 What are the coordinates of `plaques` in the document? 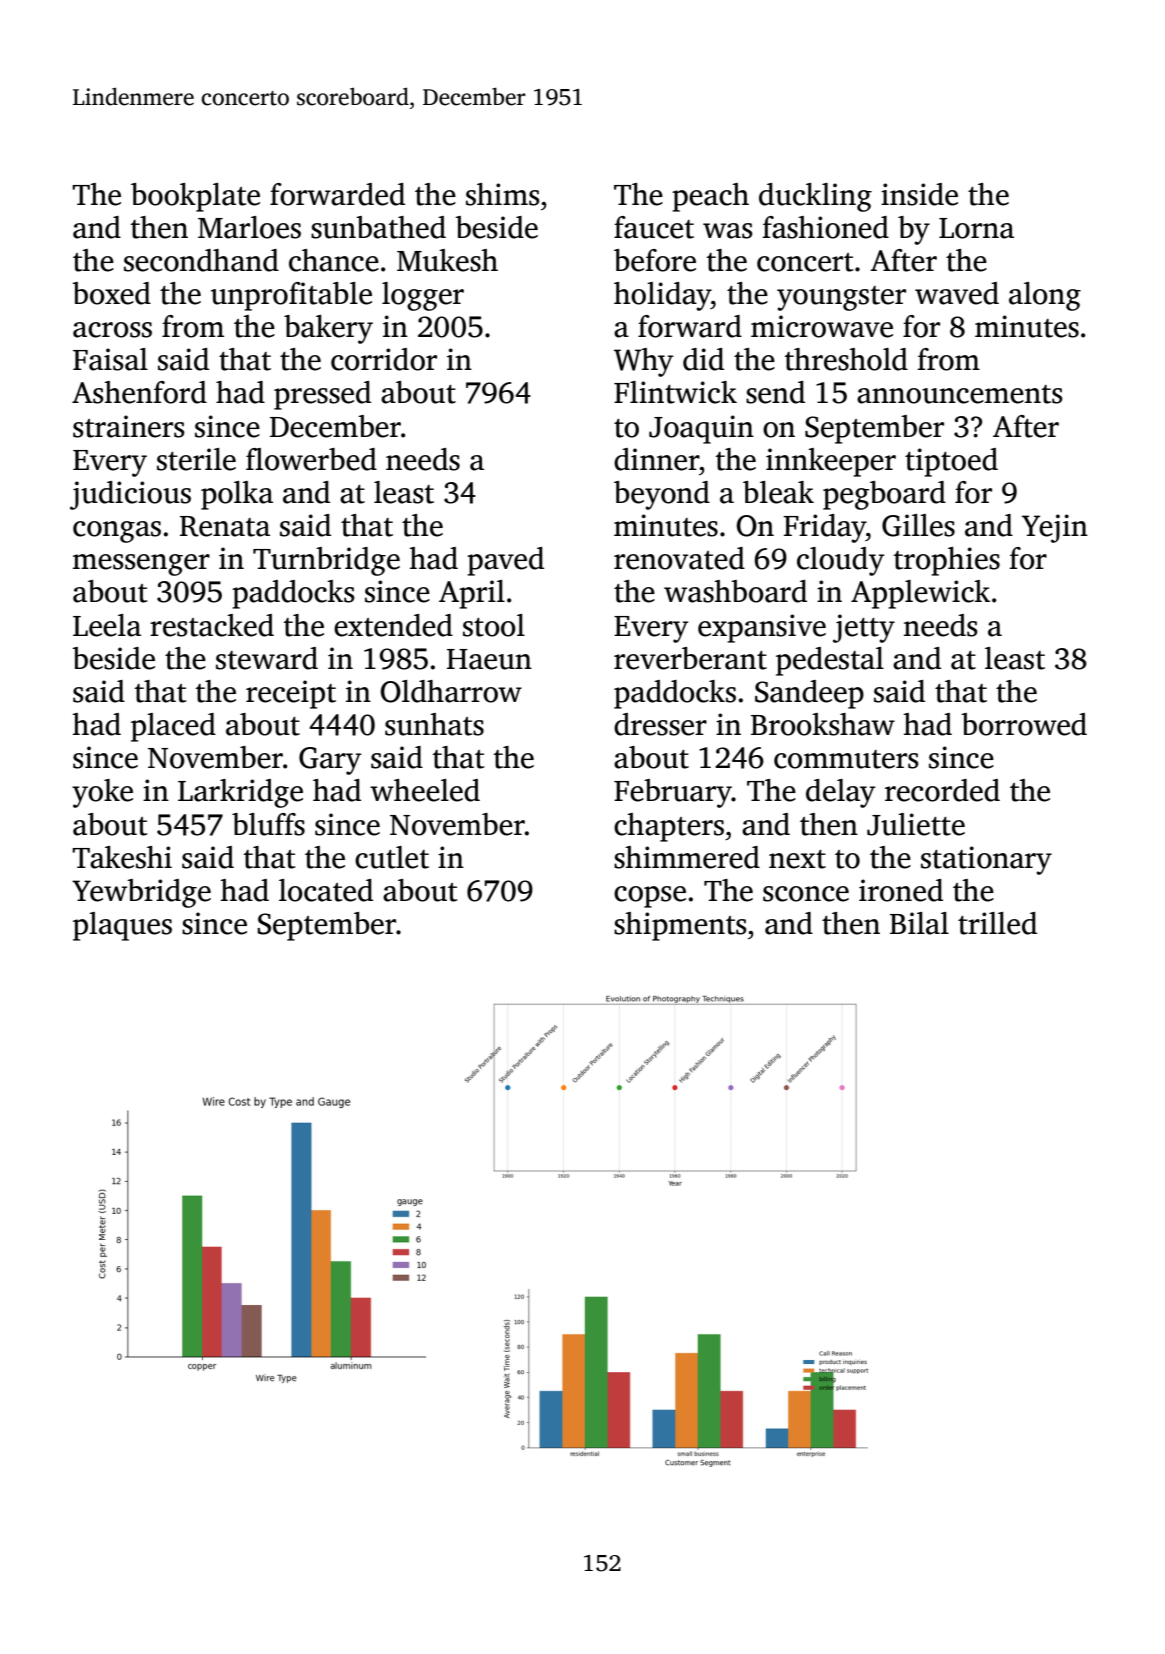 It's located at (122, 926).
